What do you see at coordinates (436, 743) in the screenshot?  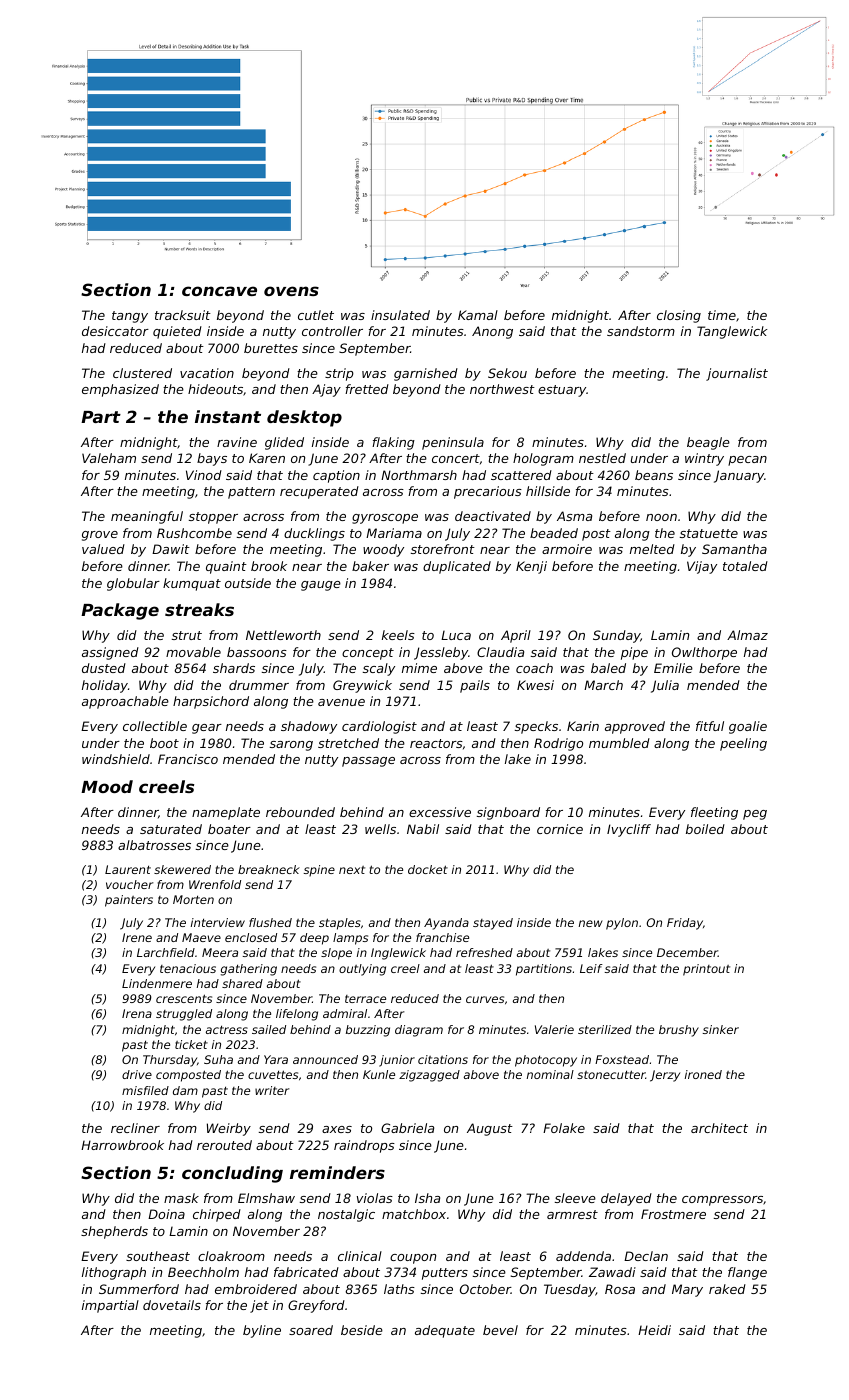 I see `reactors` at bounding box center [436, 743].
